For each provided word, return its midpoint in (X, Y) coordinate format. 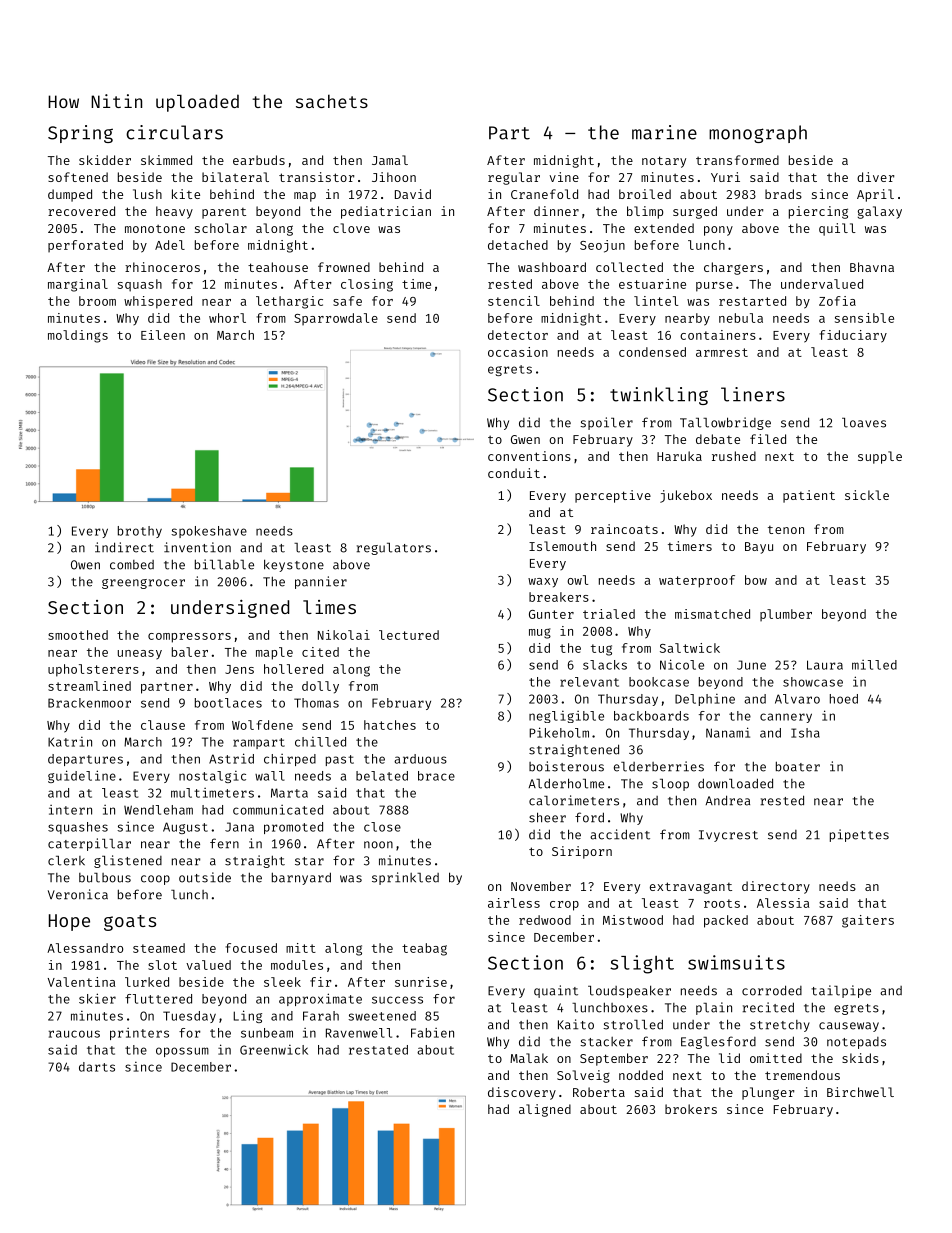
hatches (390, 725)
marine (664, 132)
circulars (174, 132)
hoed (844, 699)
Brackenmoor (89, 703)
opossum (182, 1052)
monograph (758, 134)
